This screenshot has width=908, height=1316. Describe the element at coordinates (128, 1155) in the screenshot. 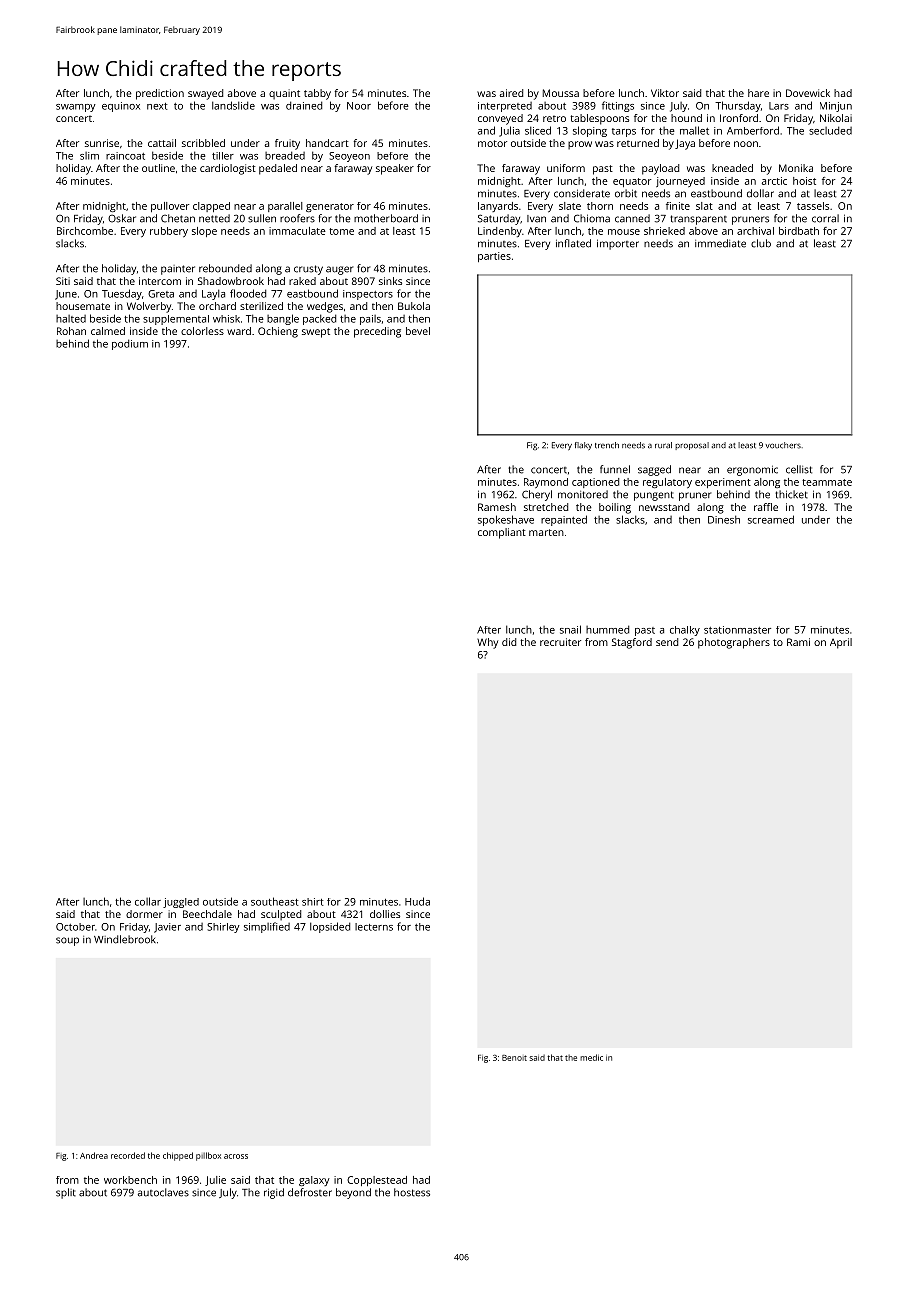

I see `recorded` at that location.
